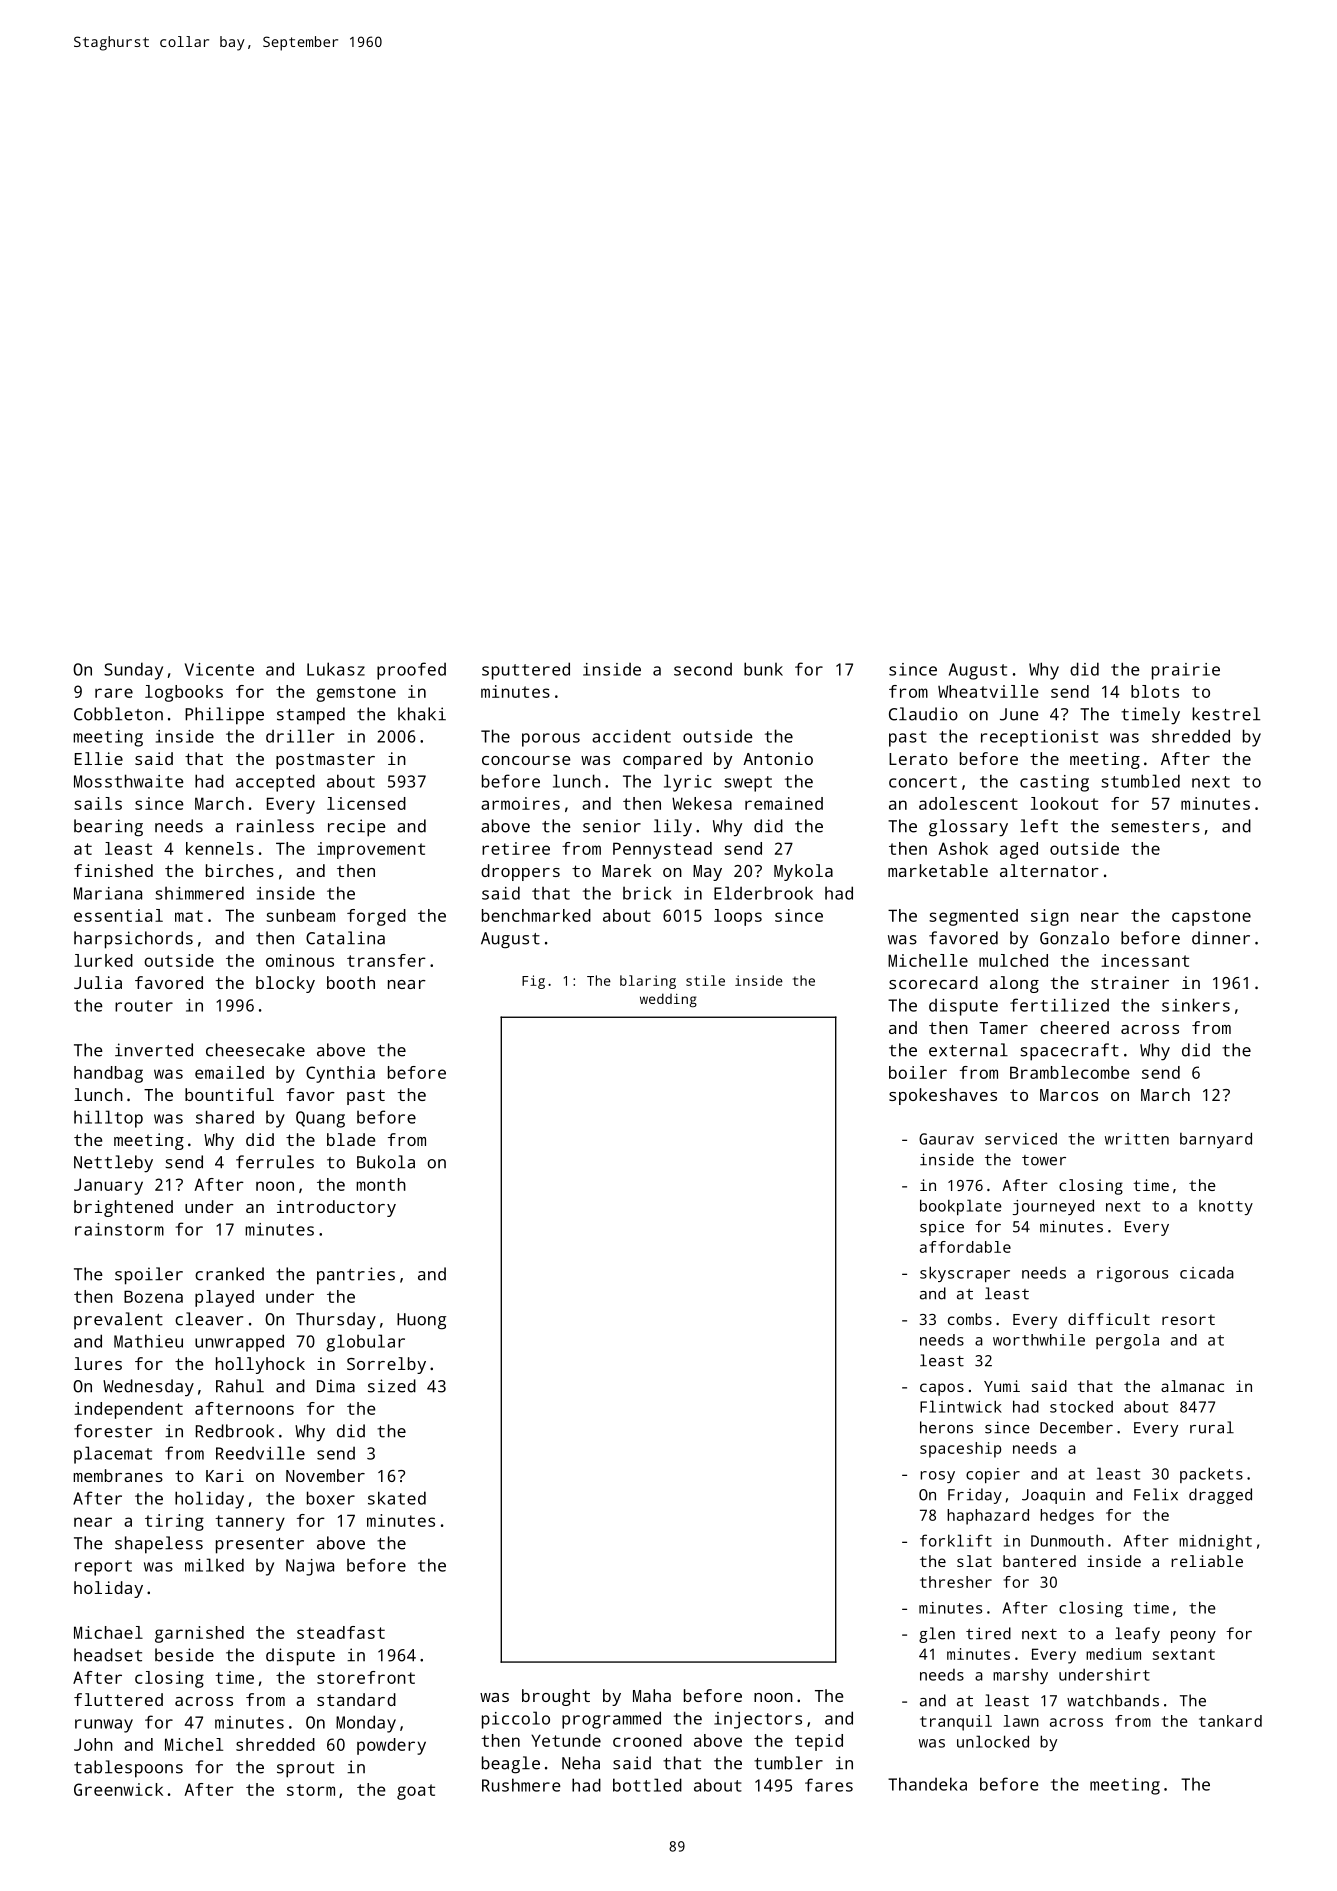  What do you see at coordinates (421, 1321) in the screenshot?
I see `Huong` at bounding box center [421, 1321].
